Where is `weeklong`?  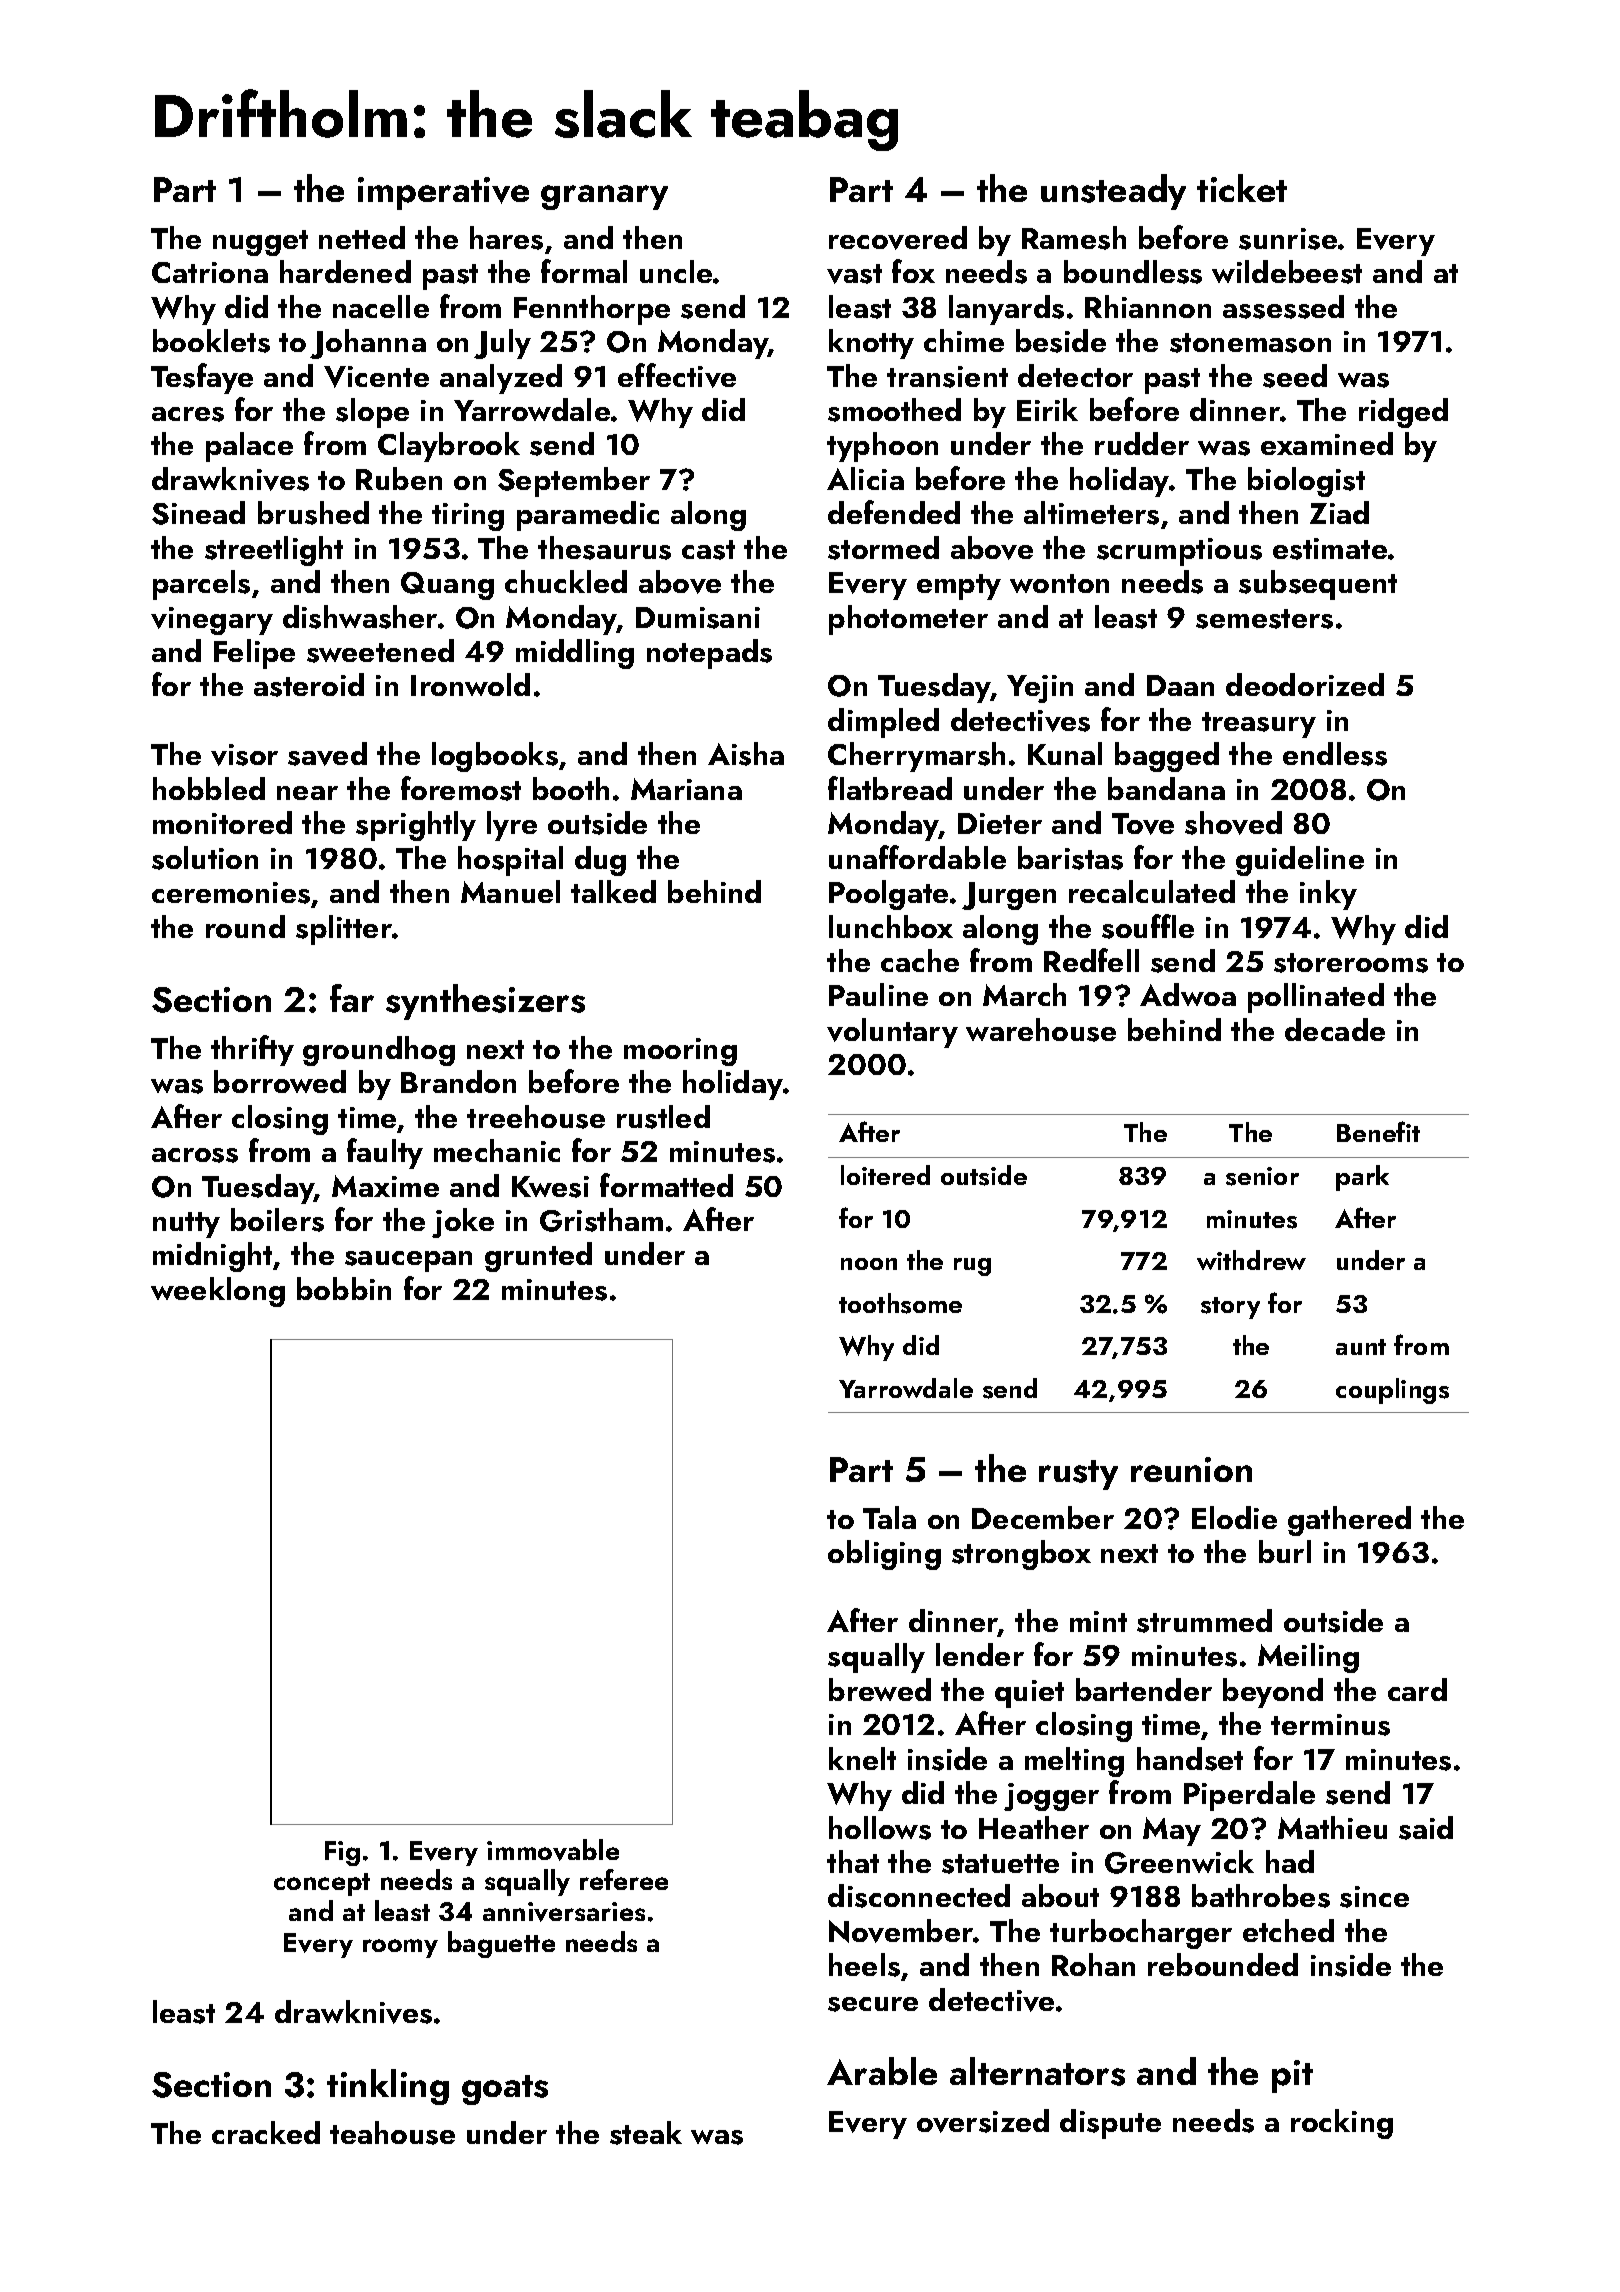
weeklong is located at coordinates (218, 1292).
